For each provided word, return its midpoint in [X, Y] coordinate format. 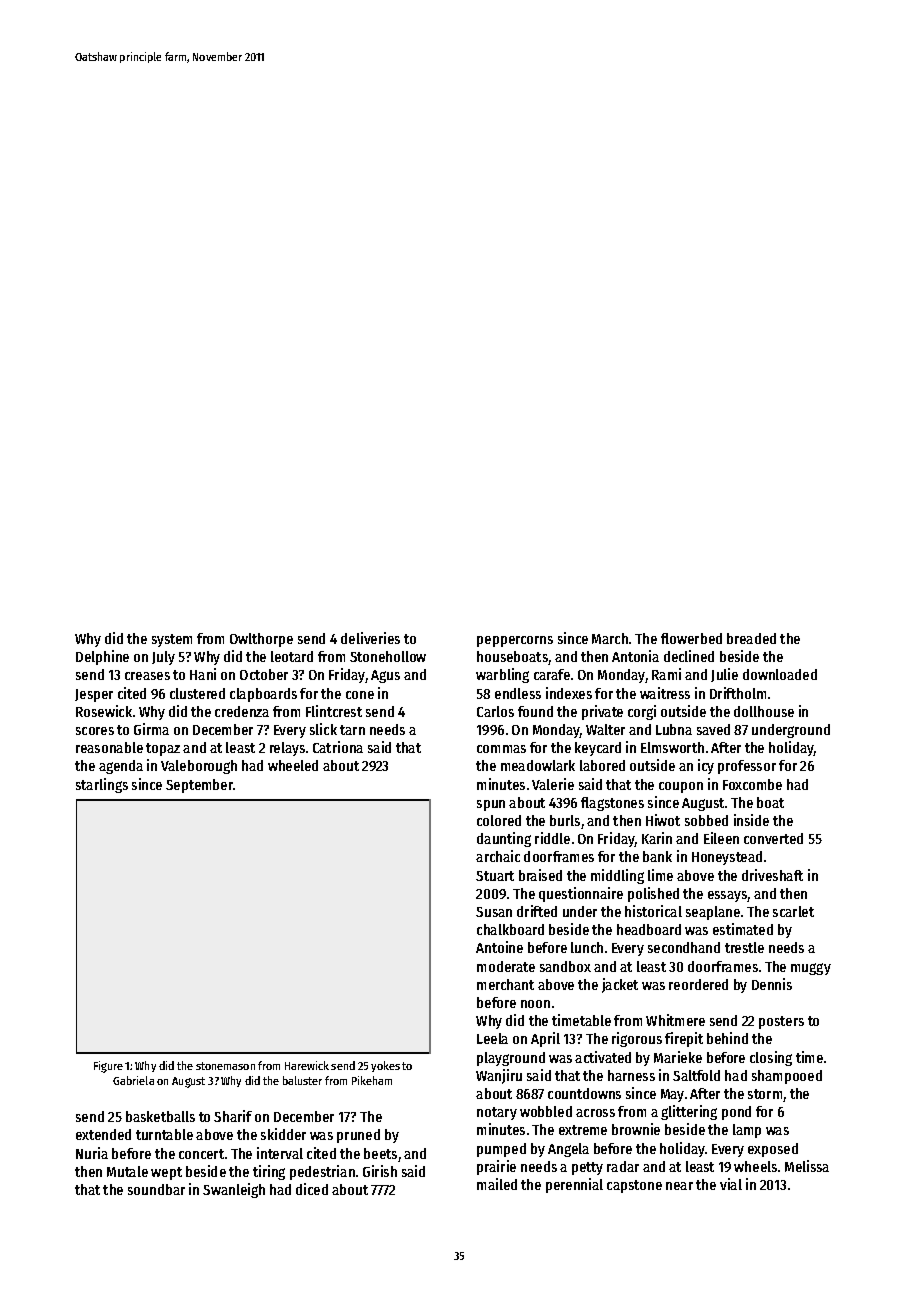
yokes [385, 1066]
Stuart [495, 876]
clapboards [263, 695]
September [199, 786]
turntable [164, 1134]
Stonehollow [388, 656]
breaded [751, 638]
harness [631, 1075]
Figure [108, 1067]
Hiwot [663, 820]
